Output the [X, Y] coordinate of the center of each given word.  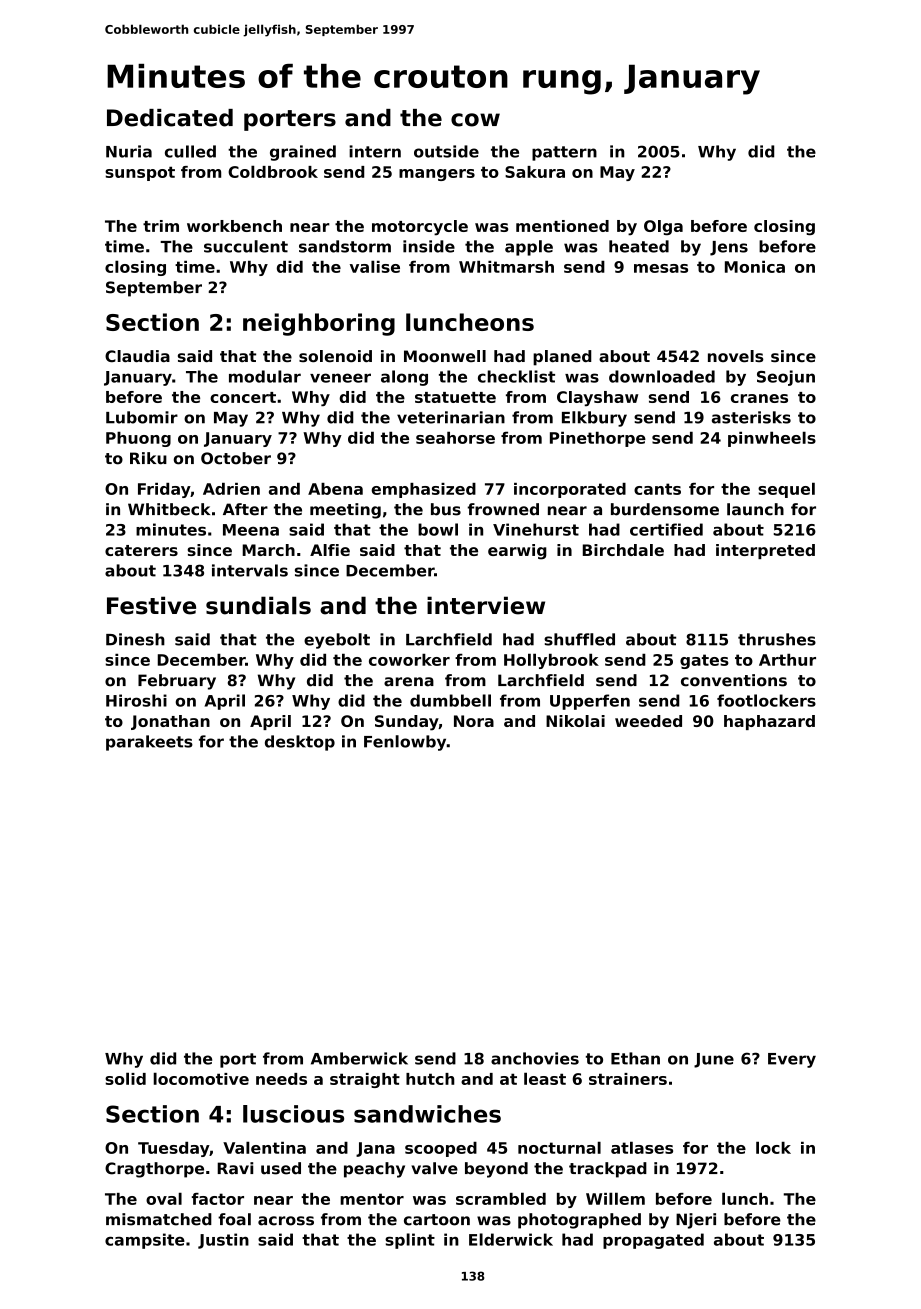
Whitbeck [169, 509]
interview [486, 605]
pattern [564, 153]
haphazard [769, 722]
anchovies [535, 1058]
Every [792, 1060]
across [286, 1221]
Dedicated [170, 118]
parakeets [149, 743]
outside [446, 151]
